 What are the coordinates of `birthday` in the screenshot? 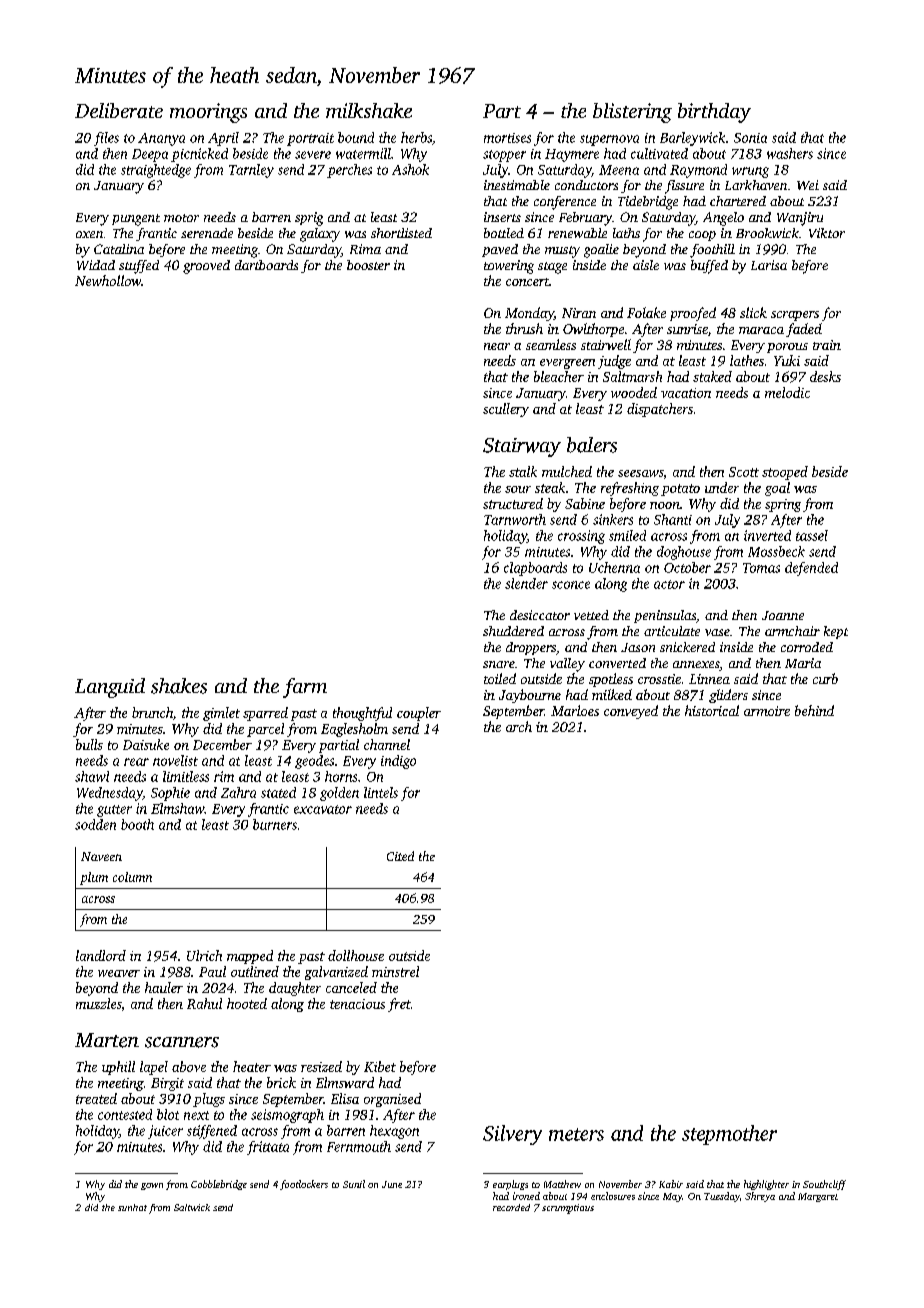 It's located at (714, 113).
